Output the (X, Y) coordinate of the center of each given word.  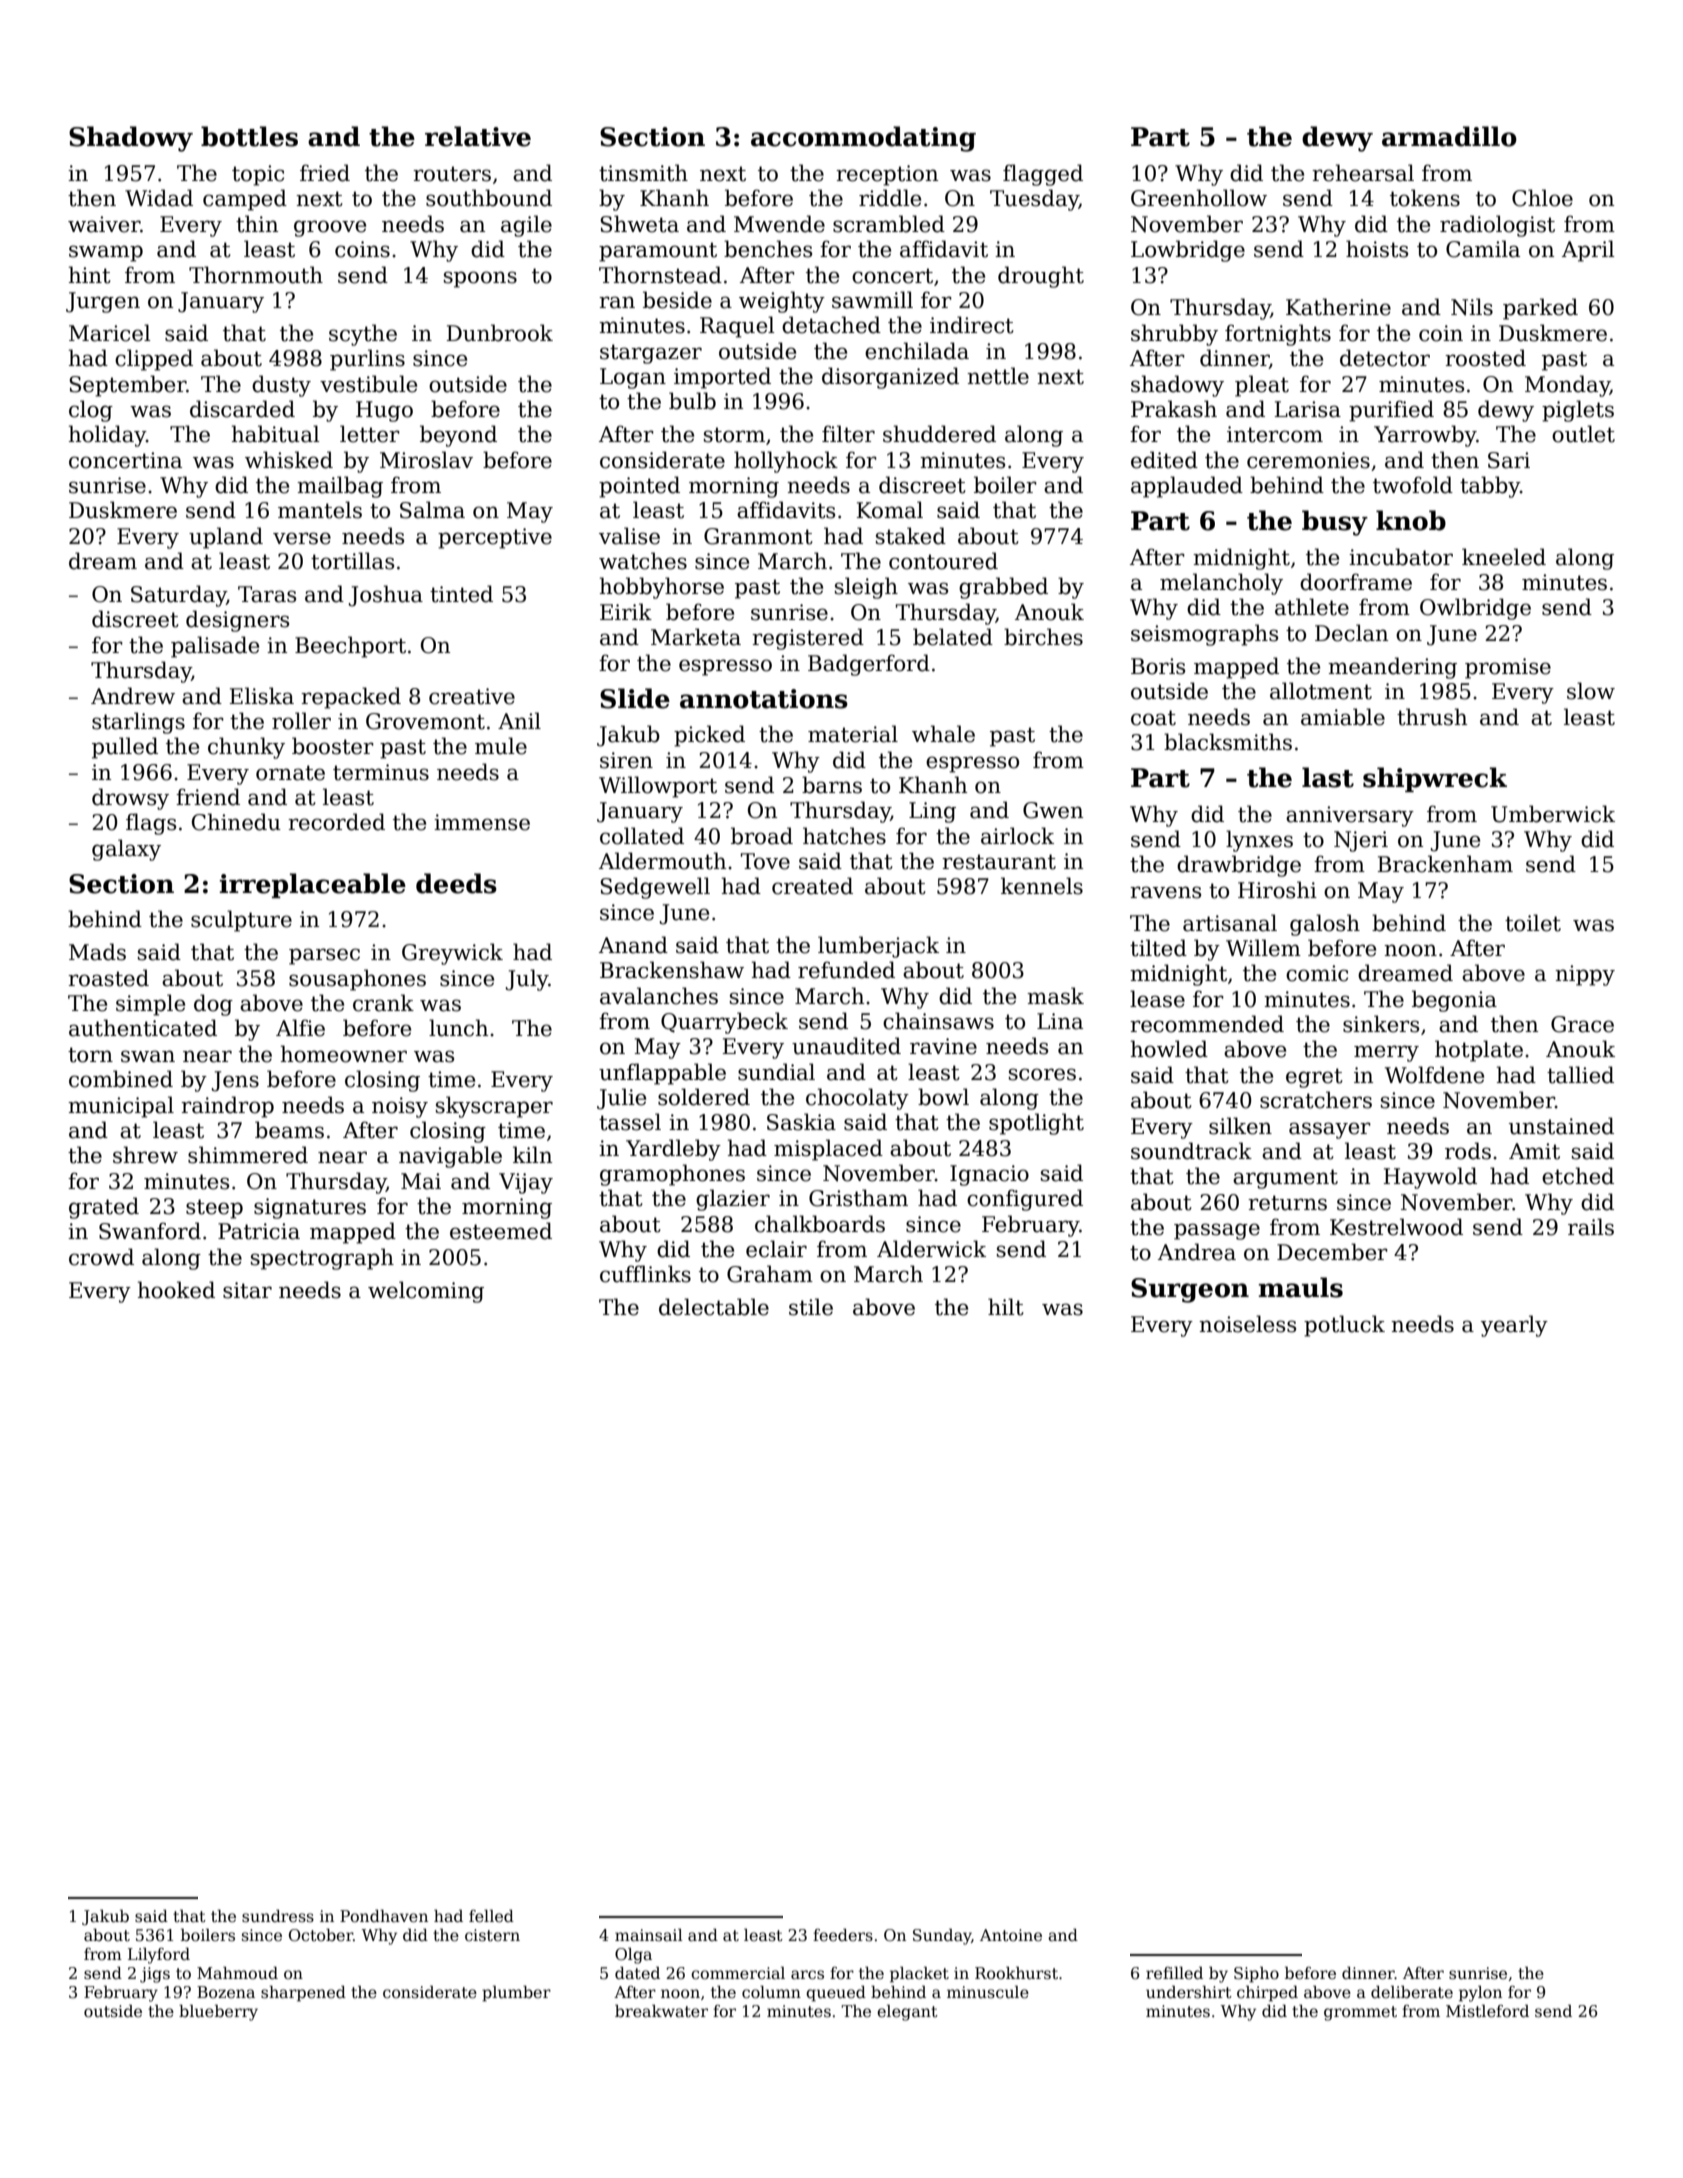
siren (626, 760)
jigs (155, 1975)
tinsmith (643, 173)
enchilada (917, 351)
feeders (843, 1934)
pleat (1262, 386)
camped (245, 200)
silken (1240, 1126)
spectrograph (322, 1259)
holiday (107, 436)
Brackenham (1445, 864)
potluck (1344, 1326)
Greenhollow (1199, 198)
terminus (381, 772)
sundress (278, 1915)
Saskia (801, 1122)
